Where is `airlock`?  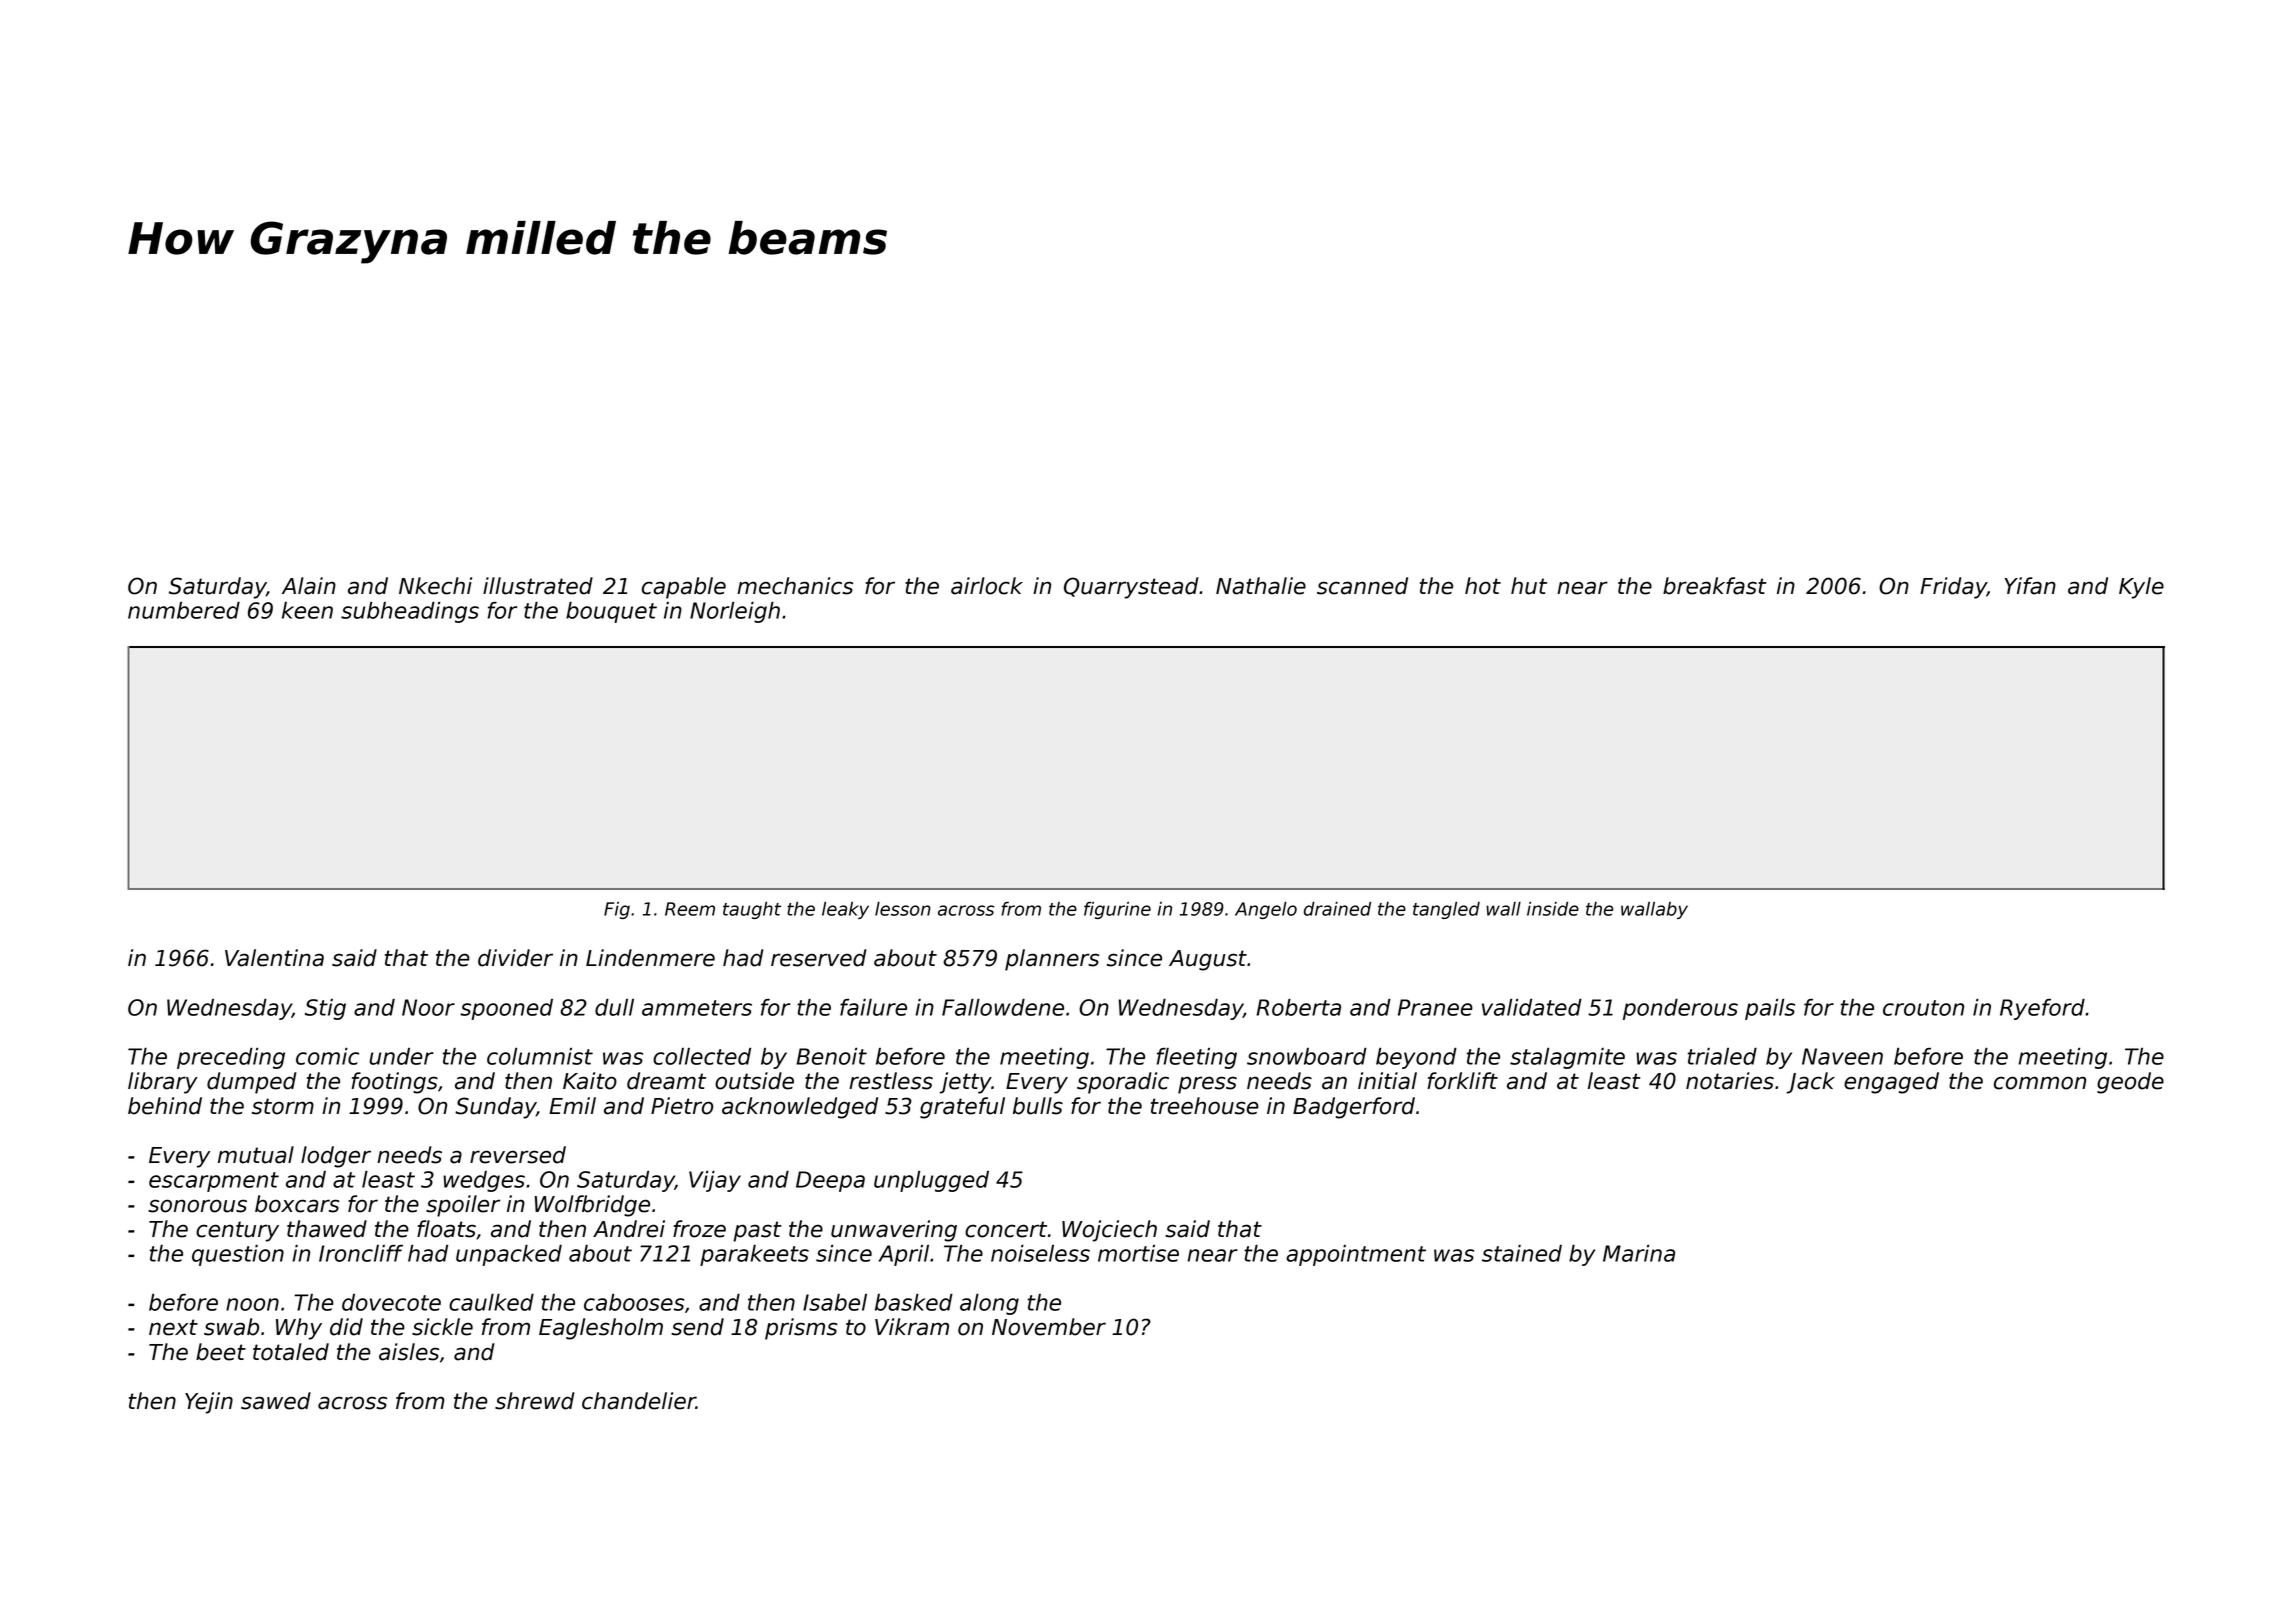 airlock is located at coordinates (987, 586).
